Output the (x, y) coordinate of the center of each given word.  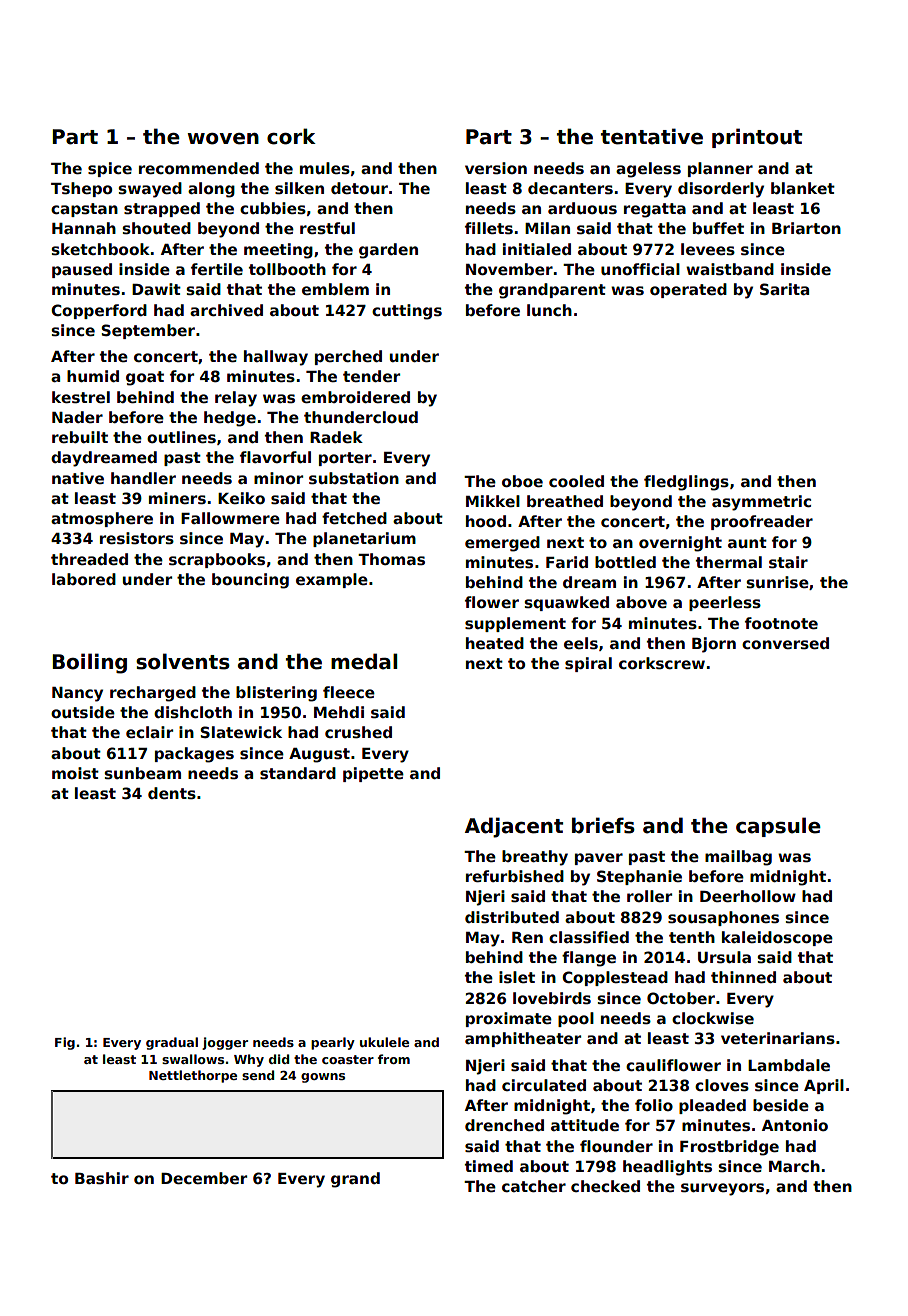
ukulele (384, 1042)
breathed (565, 501)
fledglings (686, 483)
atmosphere (102, 519)
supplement (515, 624)
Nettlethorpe (193, 1076)
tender (371, 376)
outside (83, 712)
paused (82, 270)
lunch (549, 310)
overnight (680, 544)
